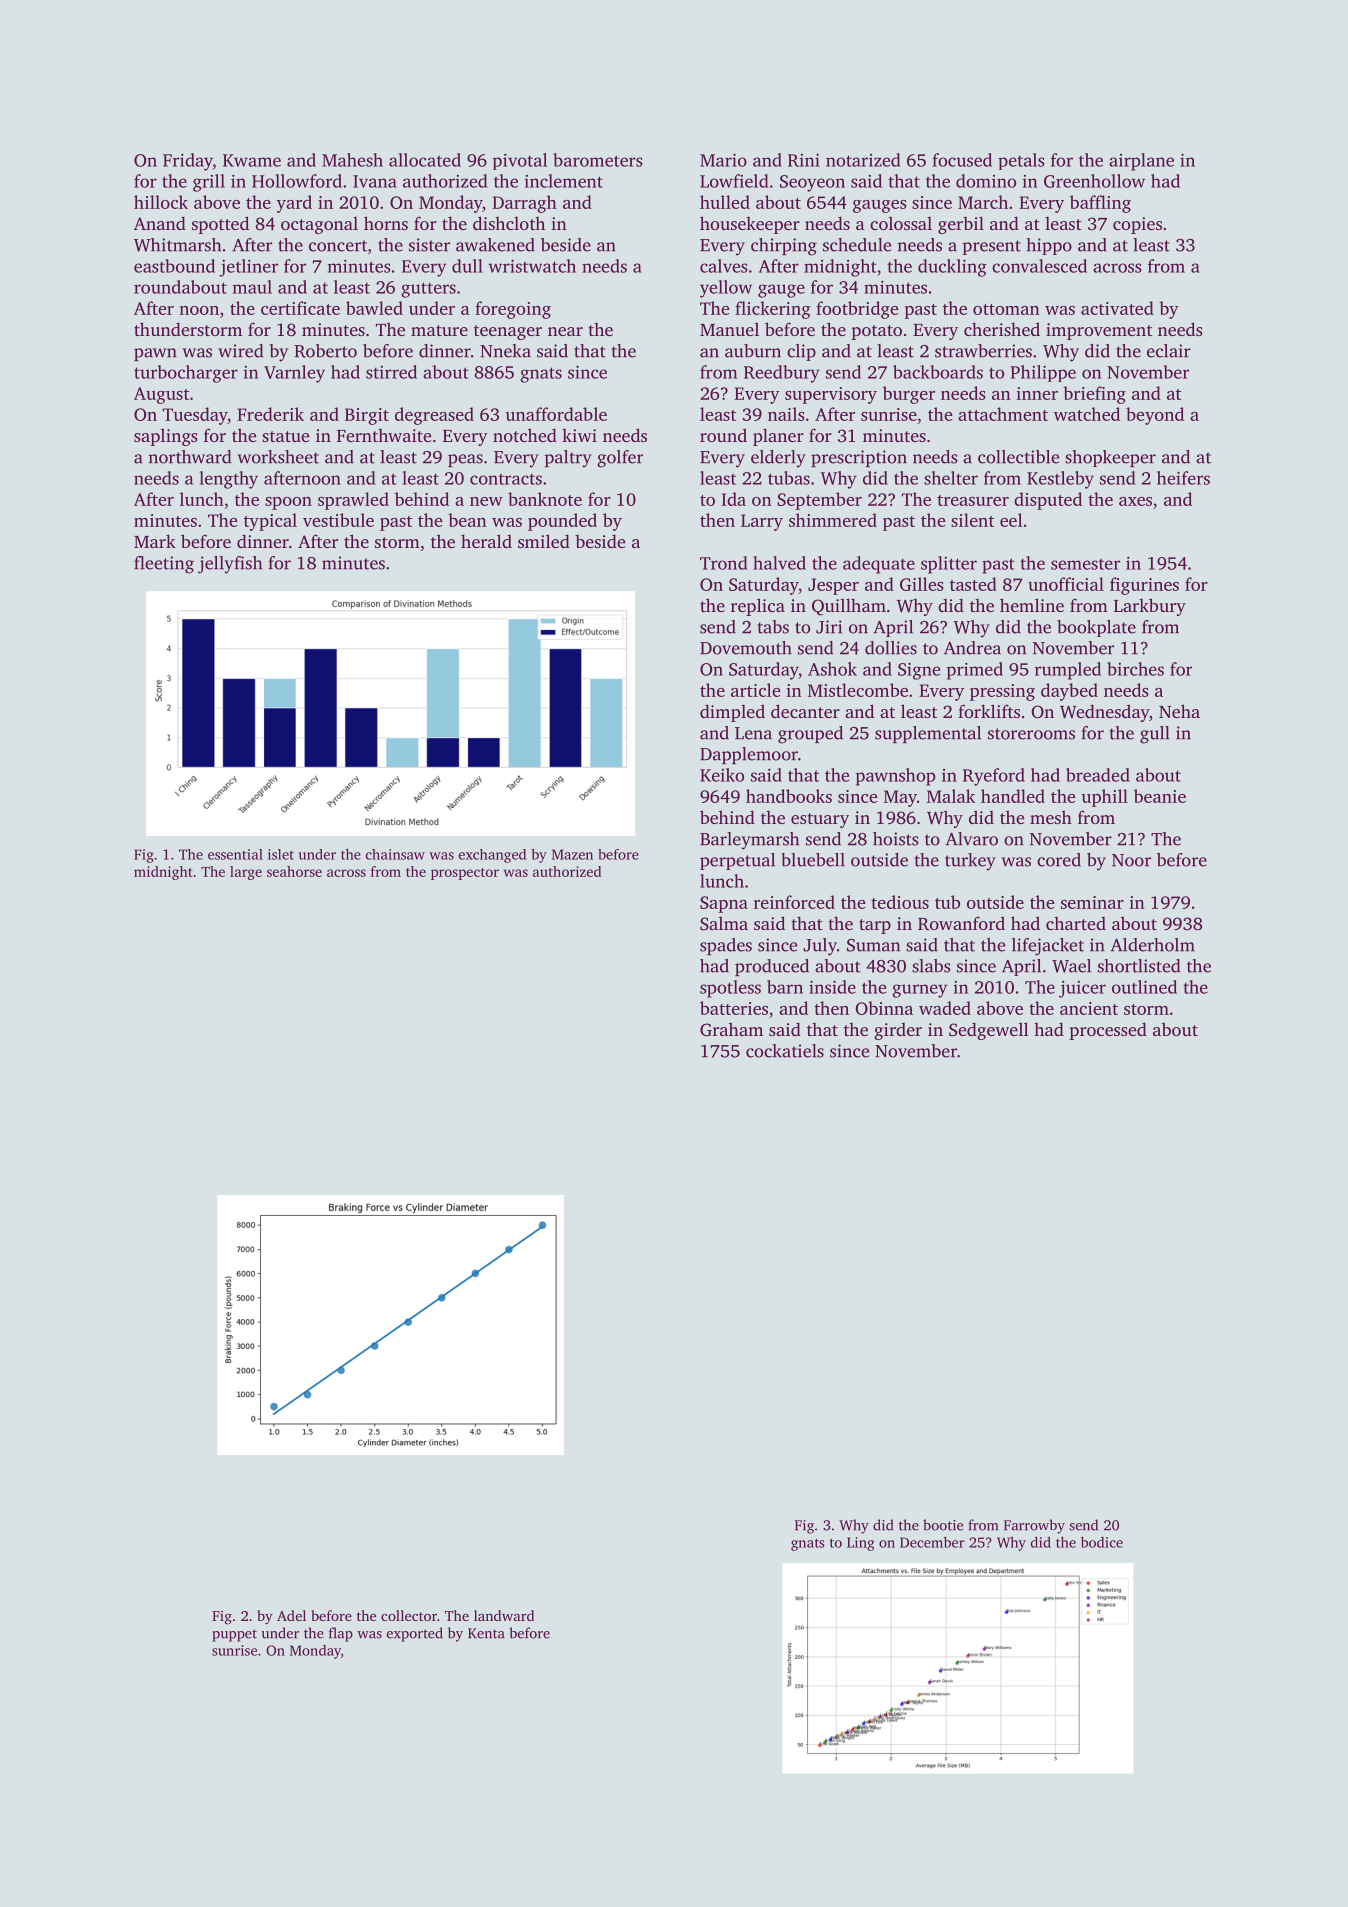 The height and width of the screenshot is (1907, 1348). I want to click on Mario, so click(723, 160).
